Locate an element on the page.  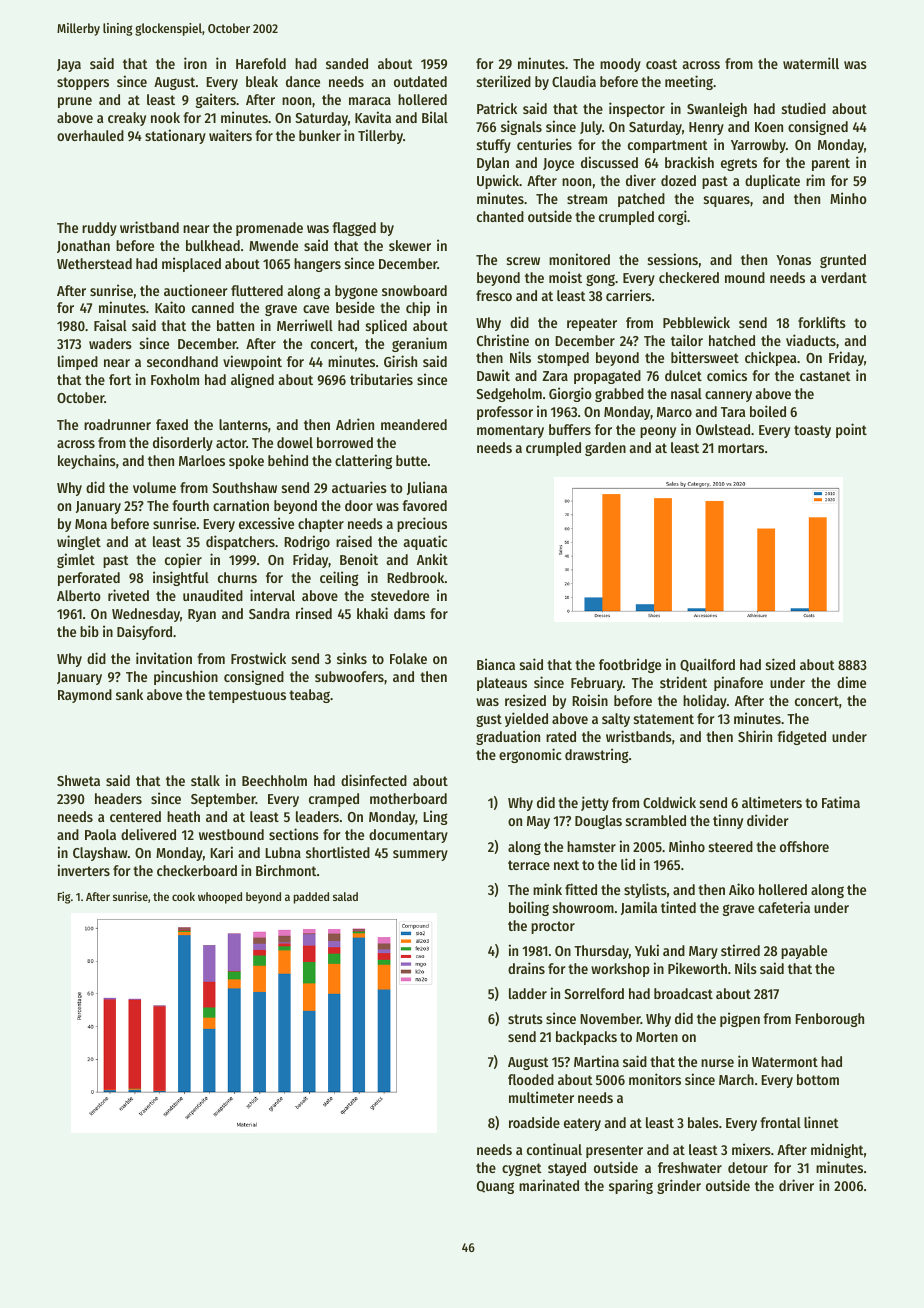
sanded is located at coordinates (347, 63).
